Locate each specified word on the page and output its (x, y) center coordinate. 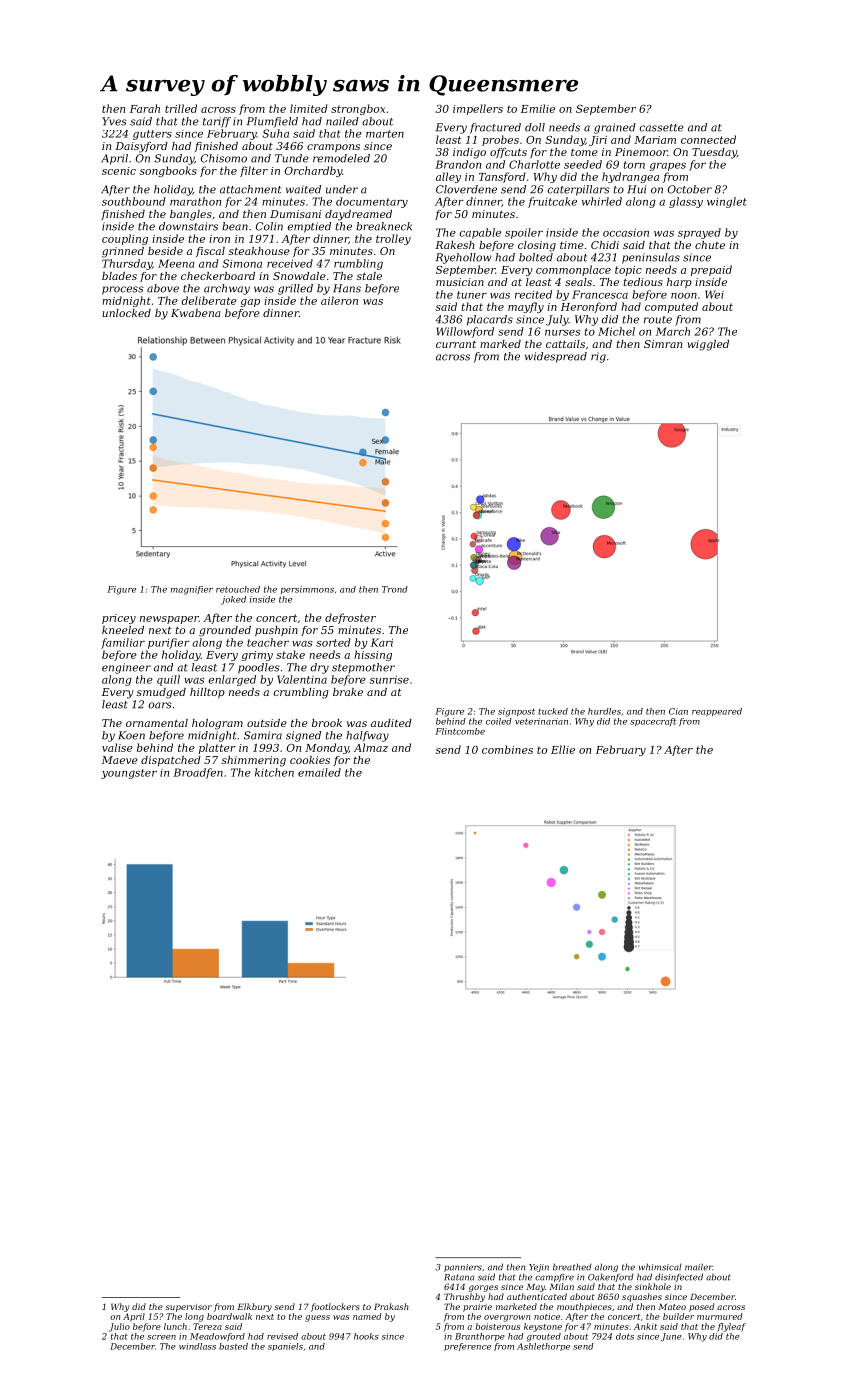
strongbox (358, 109)
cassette (661, 128)
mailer (699, 1267)
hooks (366, 1336)
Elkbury (254, 1307)
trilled (181, 108)
